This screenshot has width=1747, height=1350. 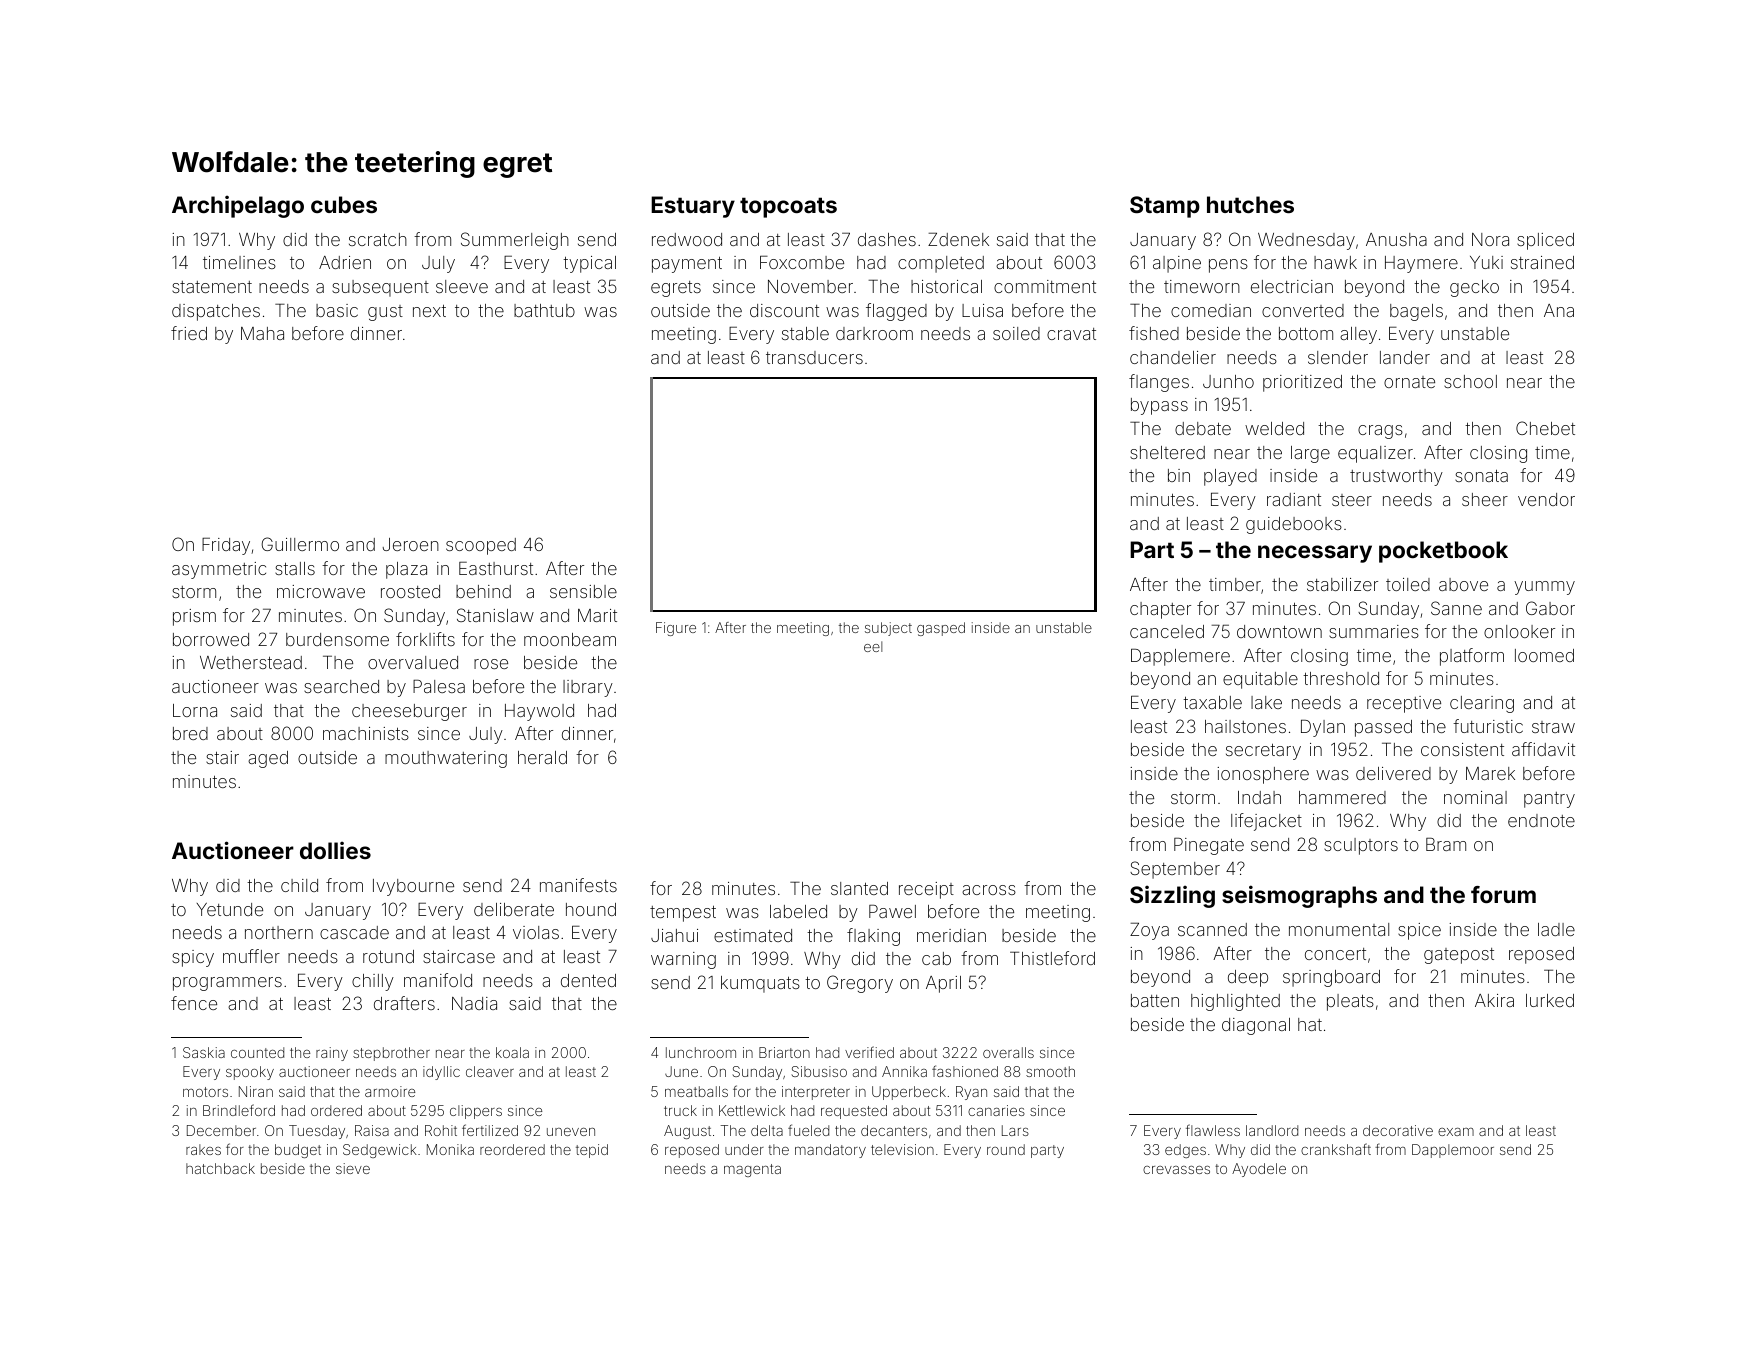 I want to click on hutches, so click(x=1250, y=204).
